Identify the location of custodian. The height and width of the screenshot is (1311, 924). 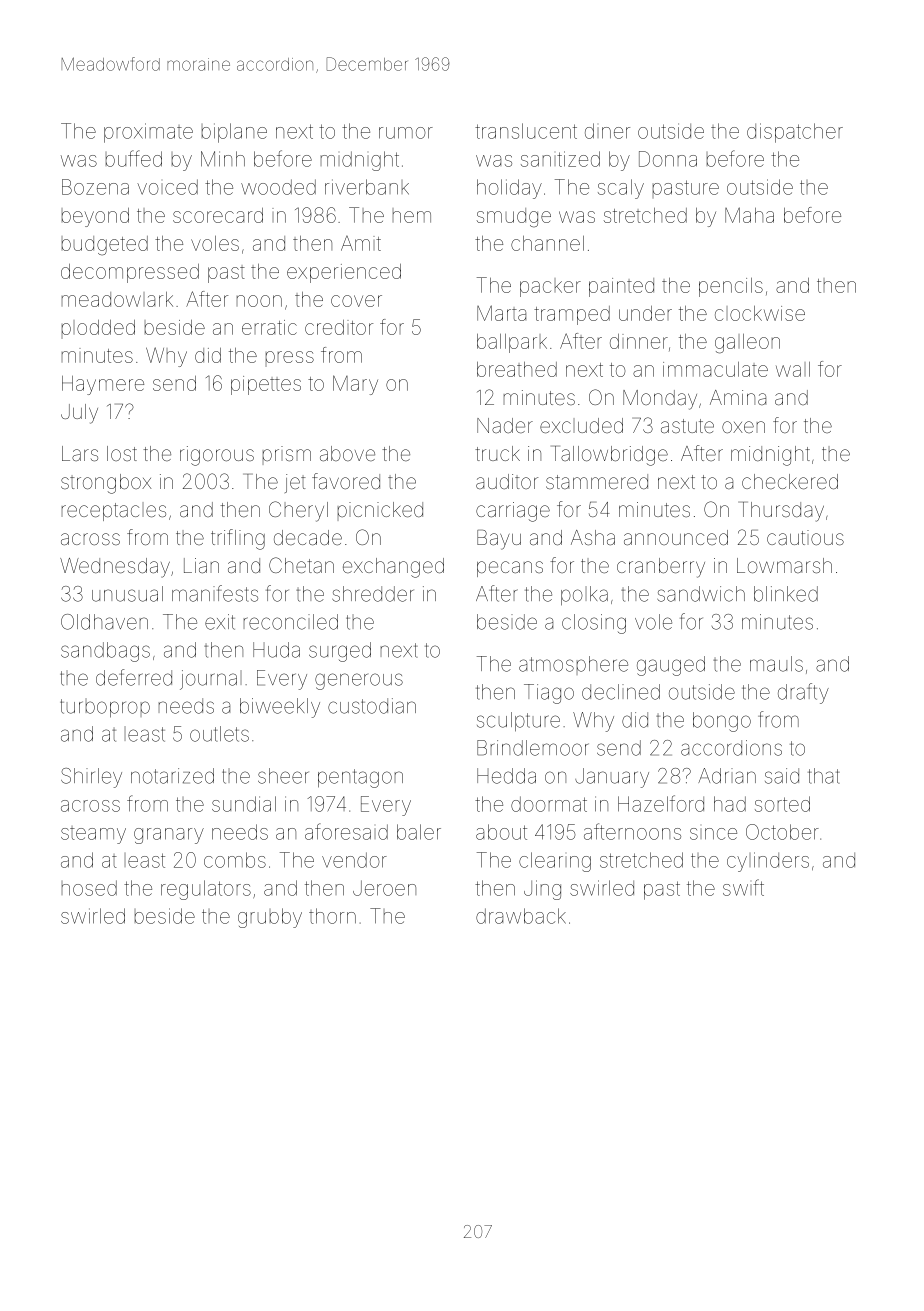
(372, 706).
